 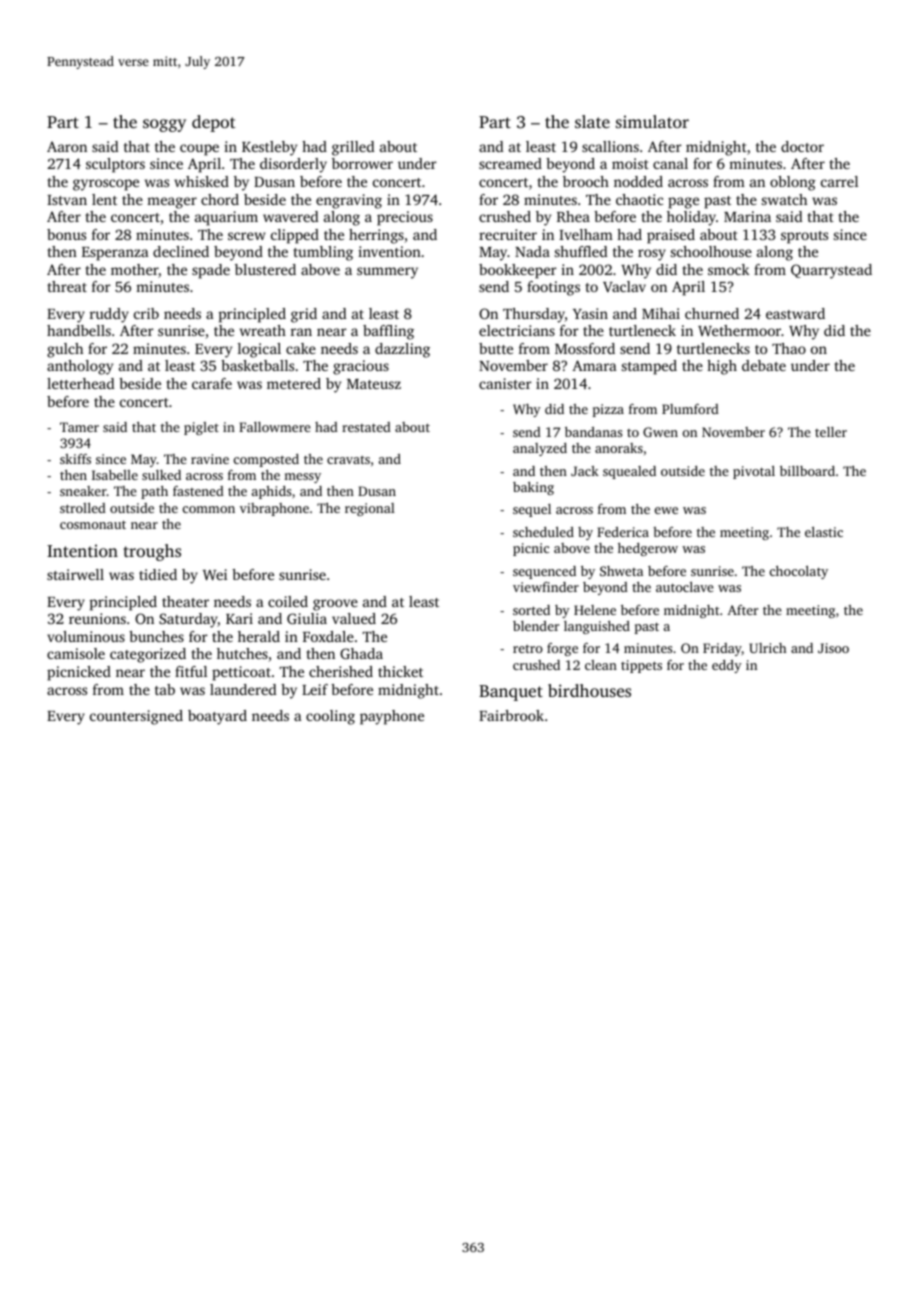 I want to click on thicket, so click(x=400, y=671).
